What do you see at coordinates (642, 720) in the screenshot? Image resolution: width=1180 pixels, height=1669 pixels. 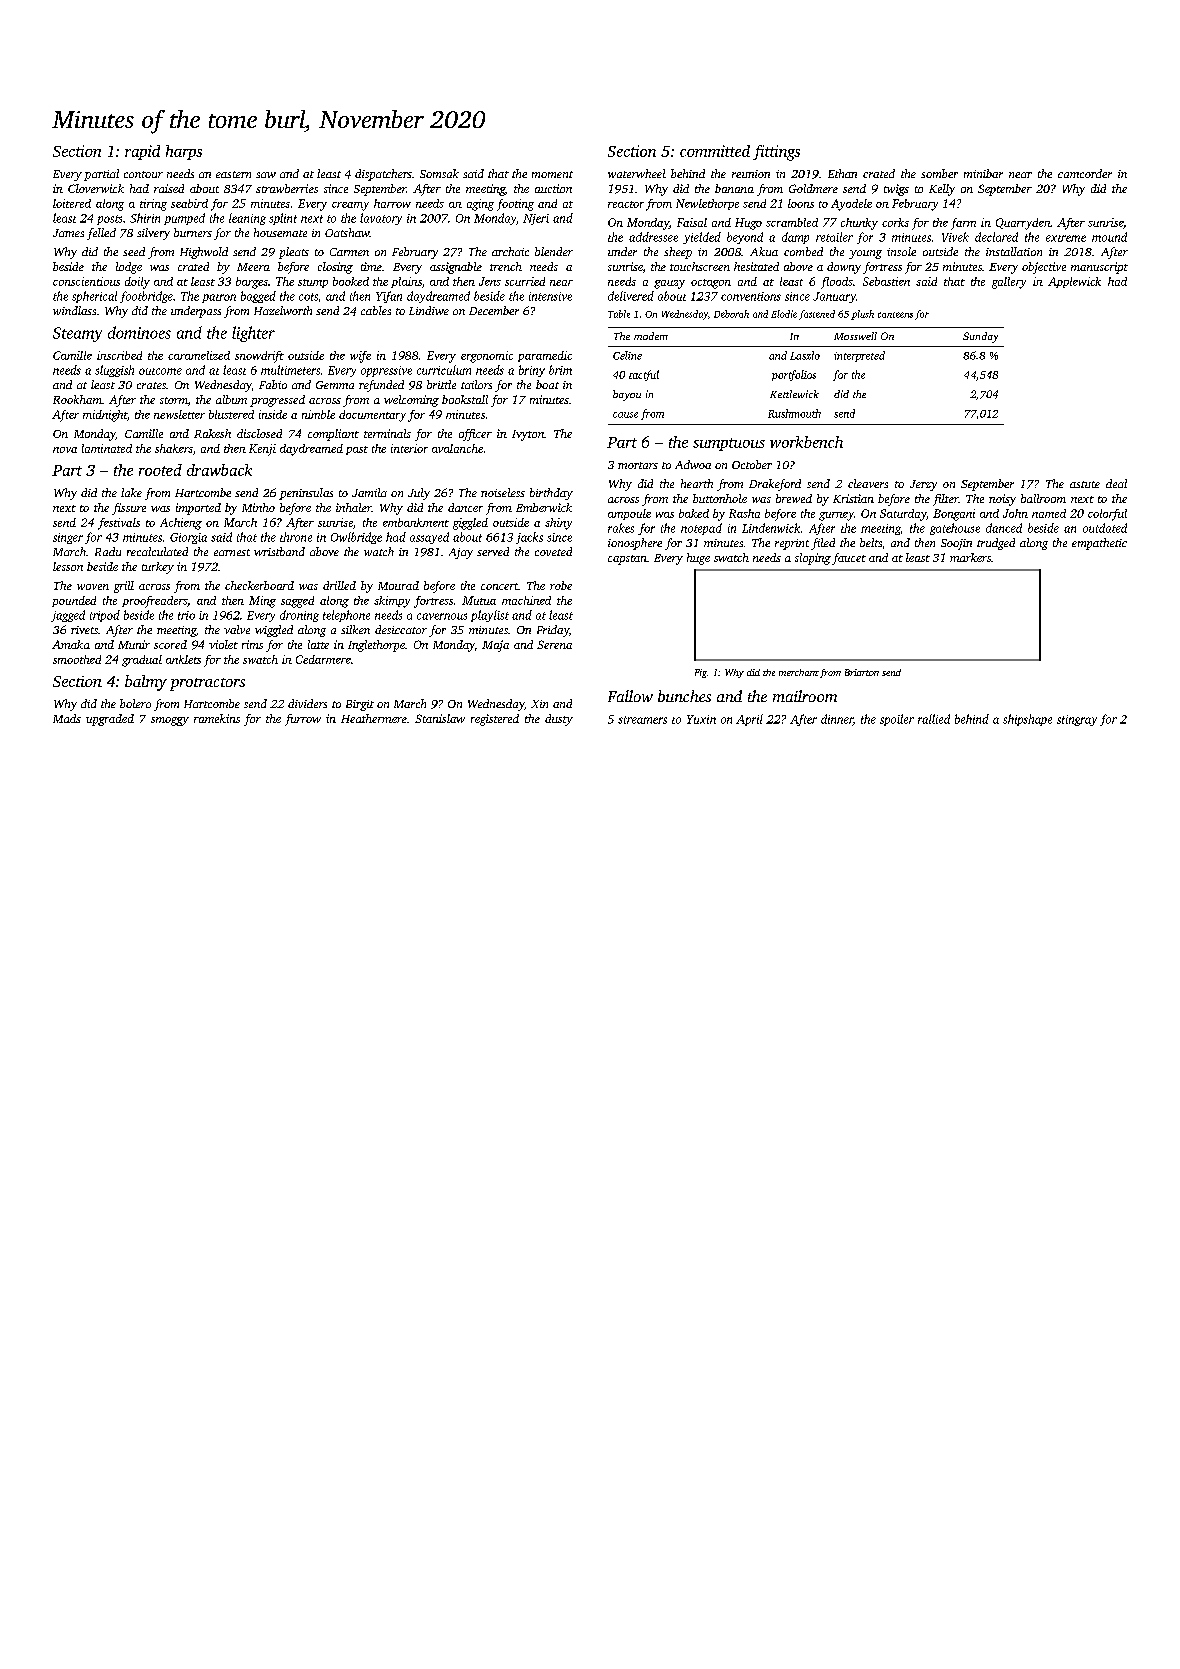 I see `streamers` at bounding box center [642, 720].
